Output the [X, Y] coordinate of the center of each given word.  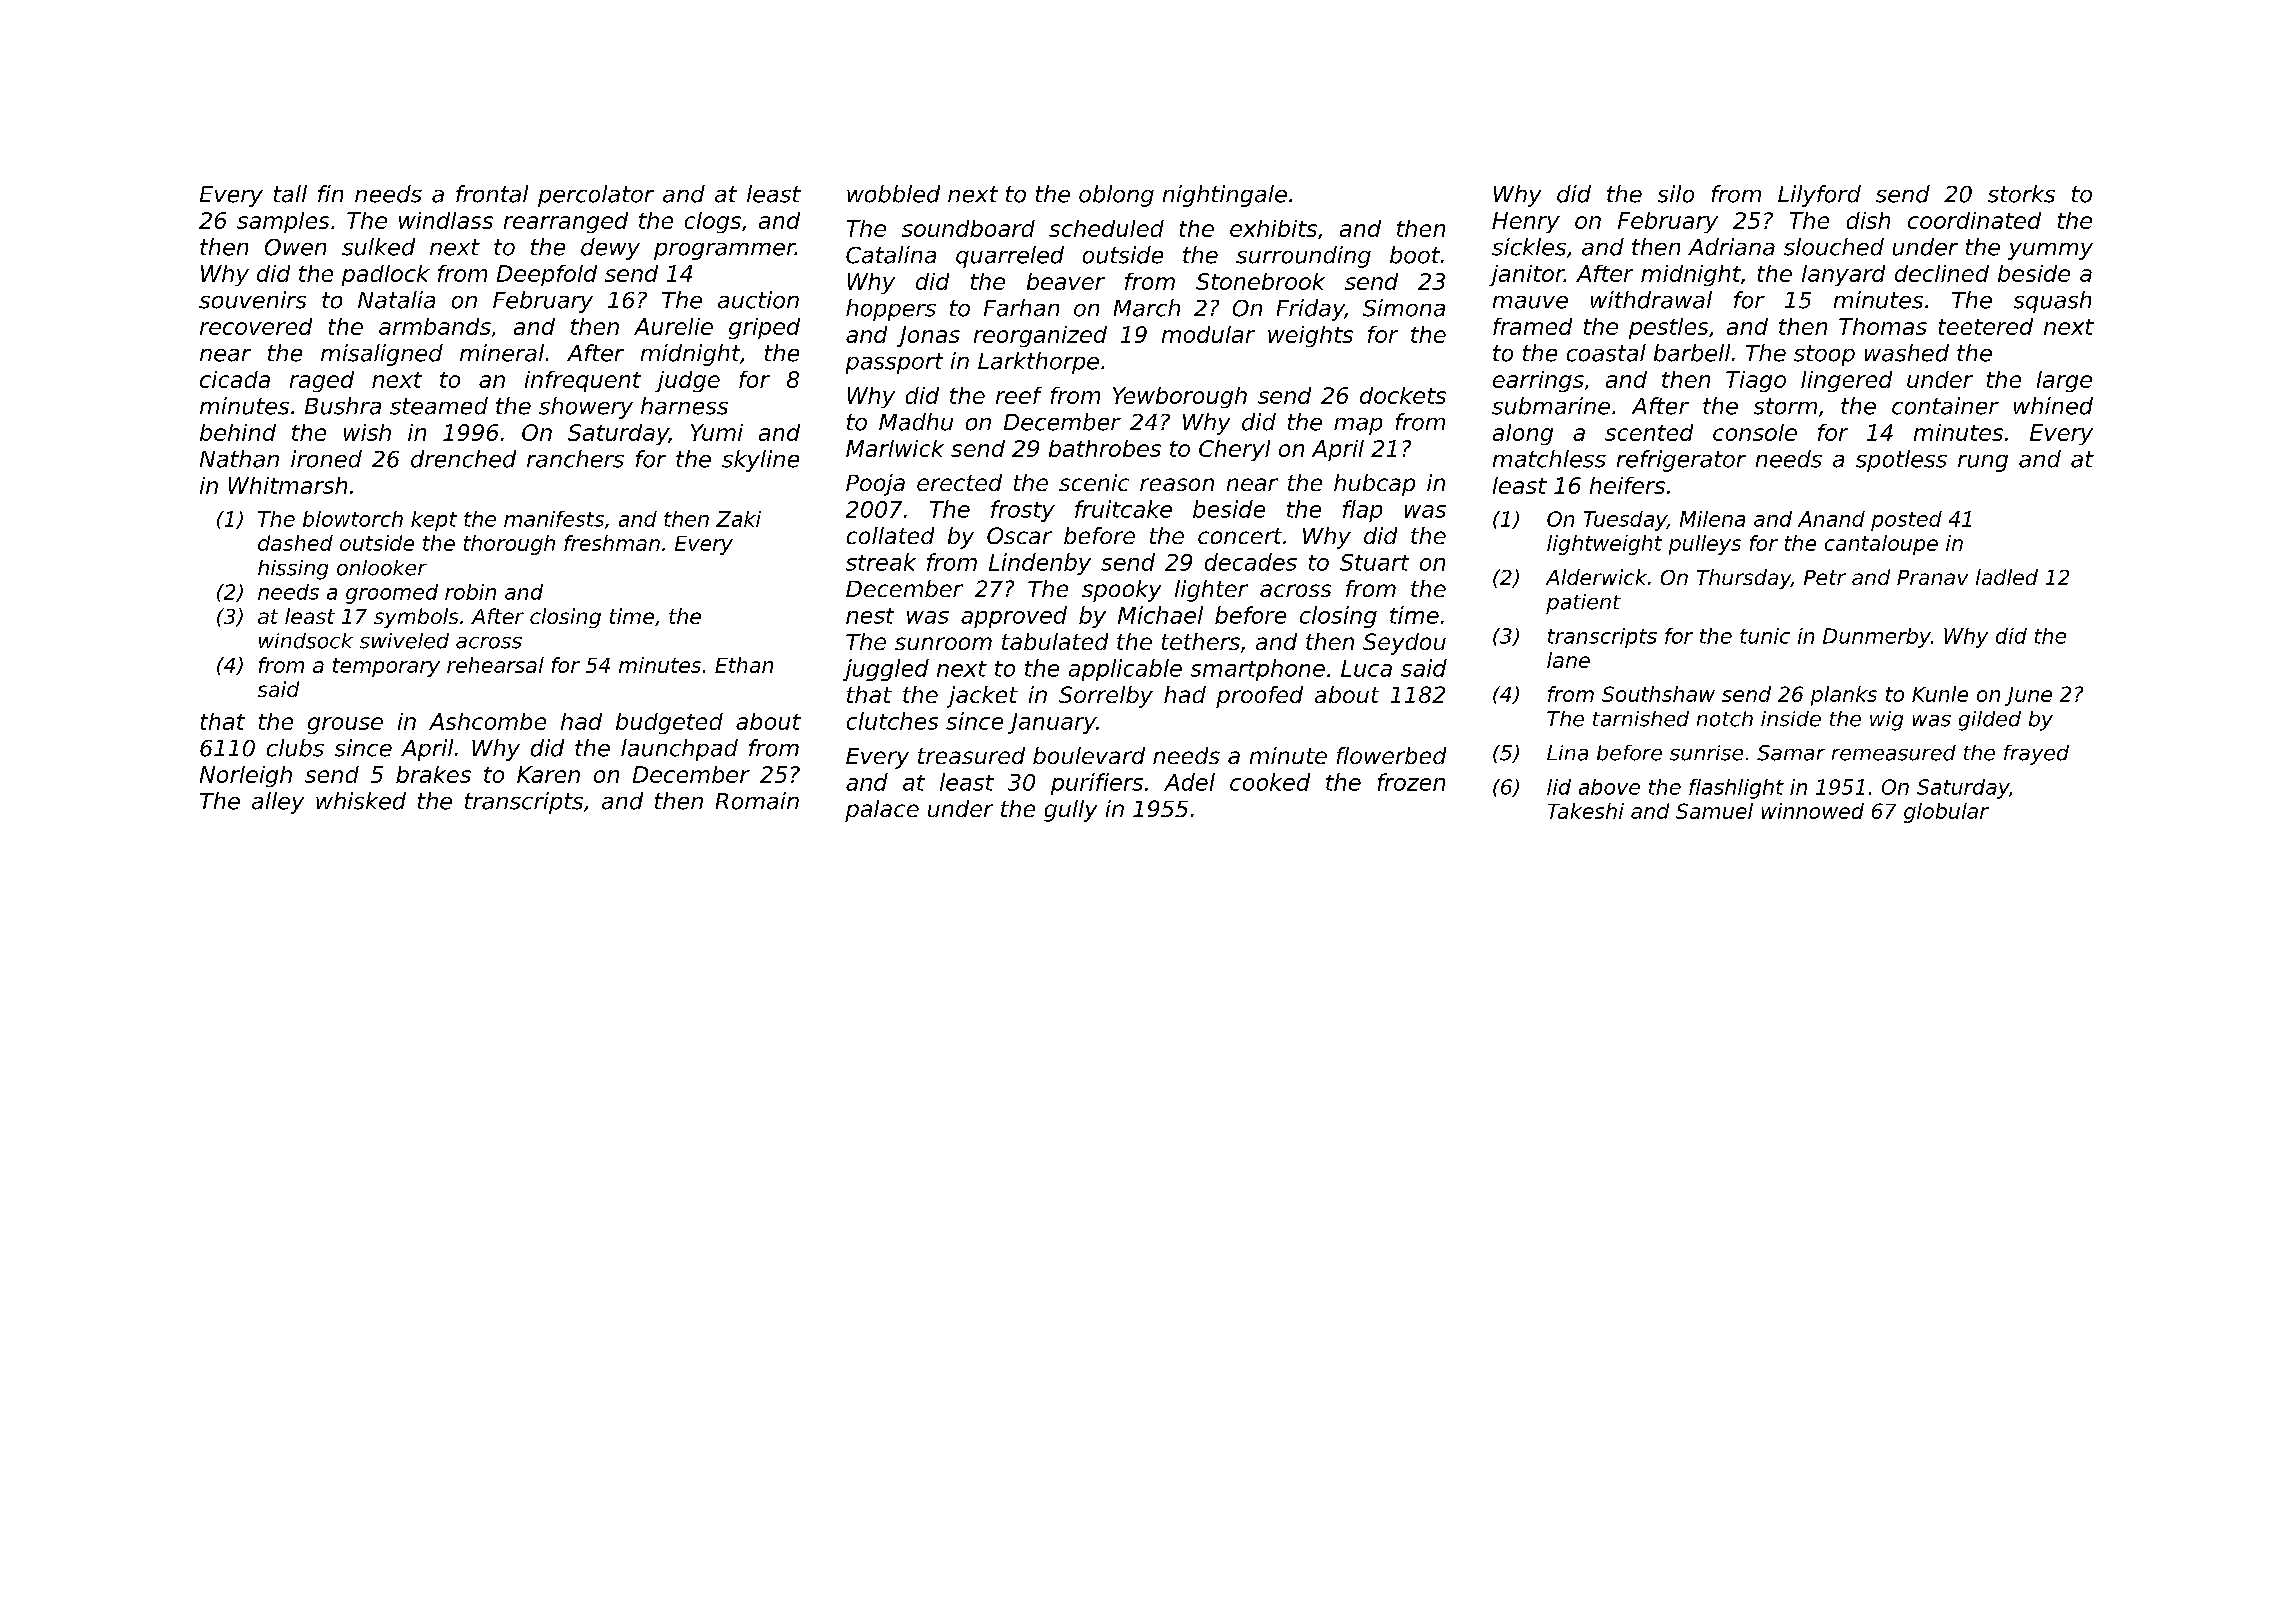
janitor [1526, 275]
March [1147, 308]
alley [278, 803]
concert [1240, 536]
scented [1649, 432]
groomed [392, 594]
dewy [610, 249]
